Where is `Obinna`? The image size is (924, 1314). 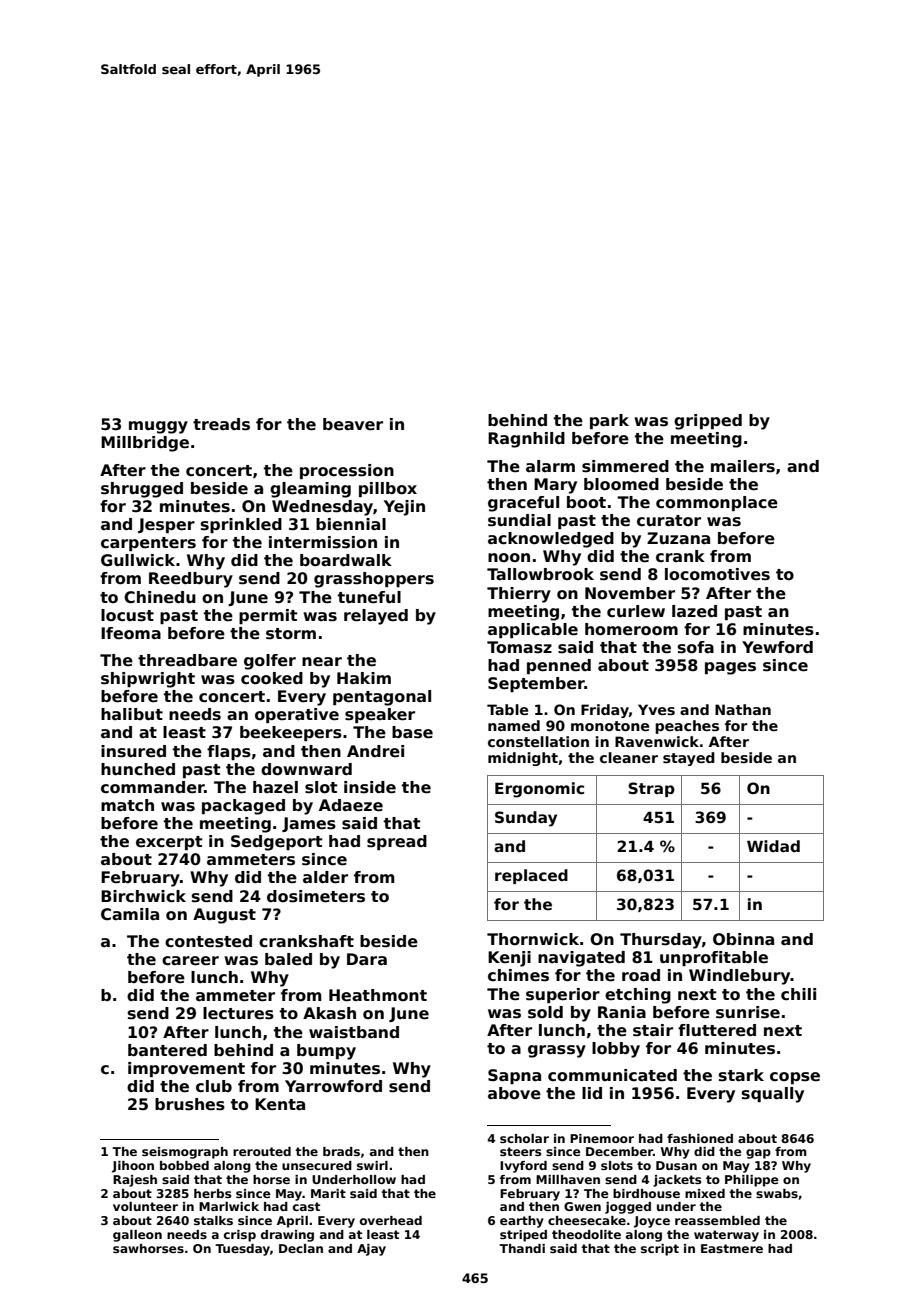
Obinna is located at coordinates (743, 939).
